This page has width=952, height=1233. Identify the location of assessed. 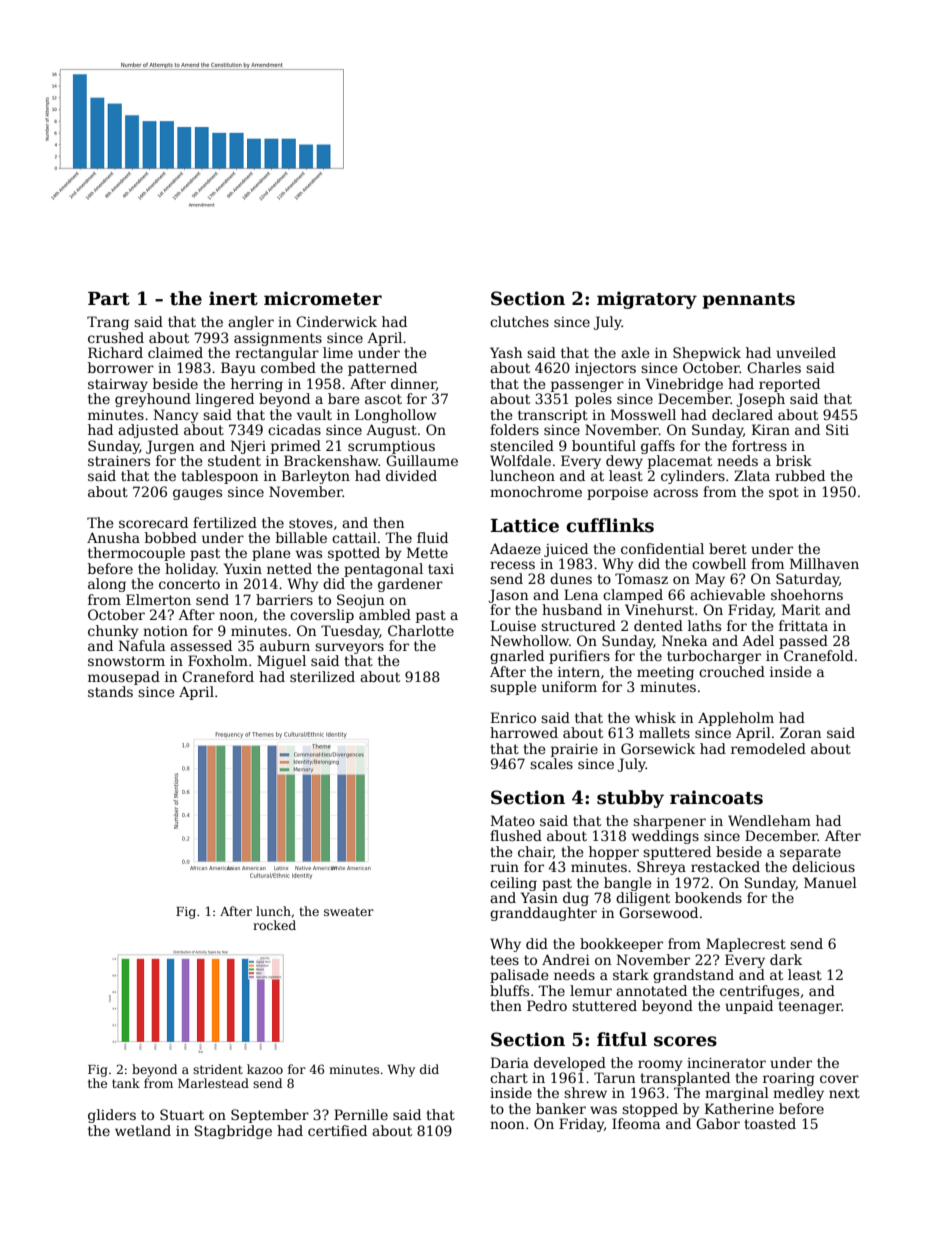
(201, 645).
